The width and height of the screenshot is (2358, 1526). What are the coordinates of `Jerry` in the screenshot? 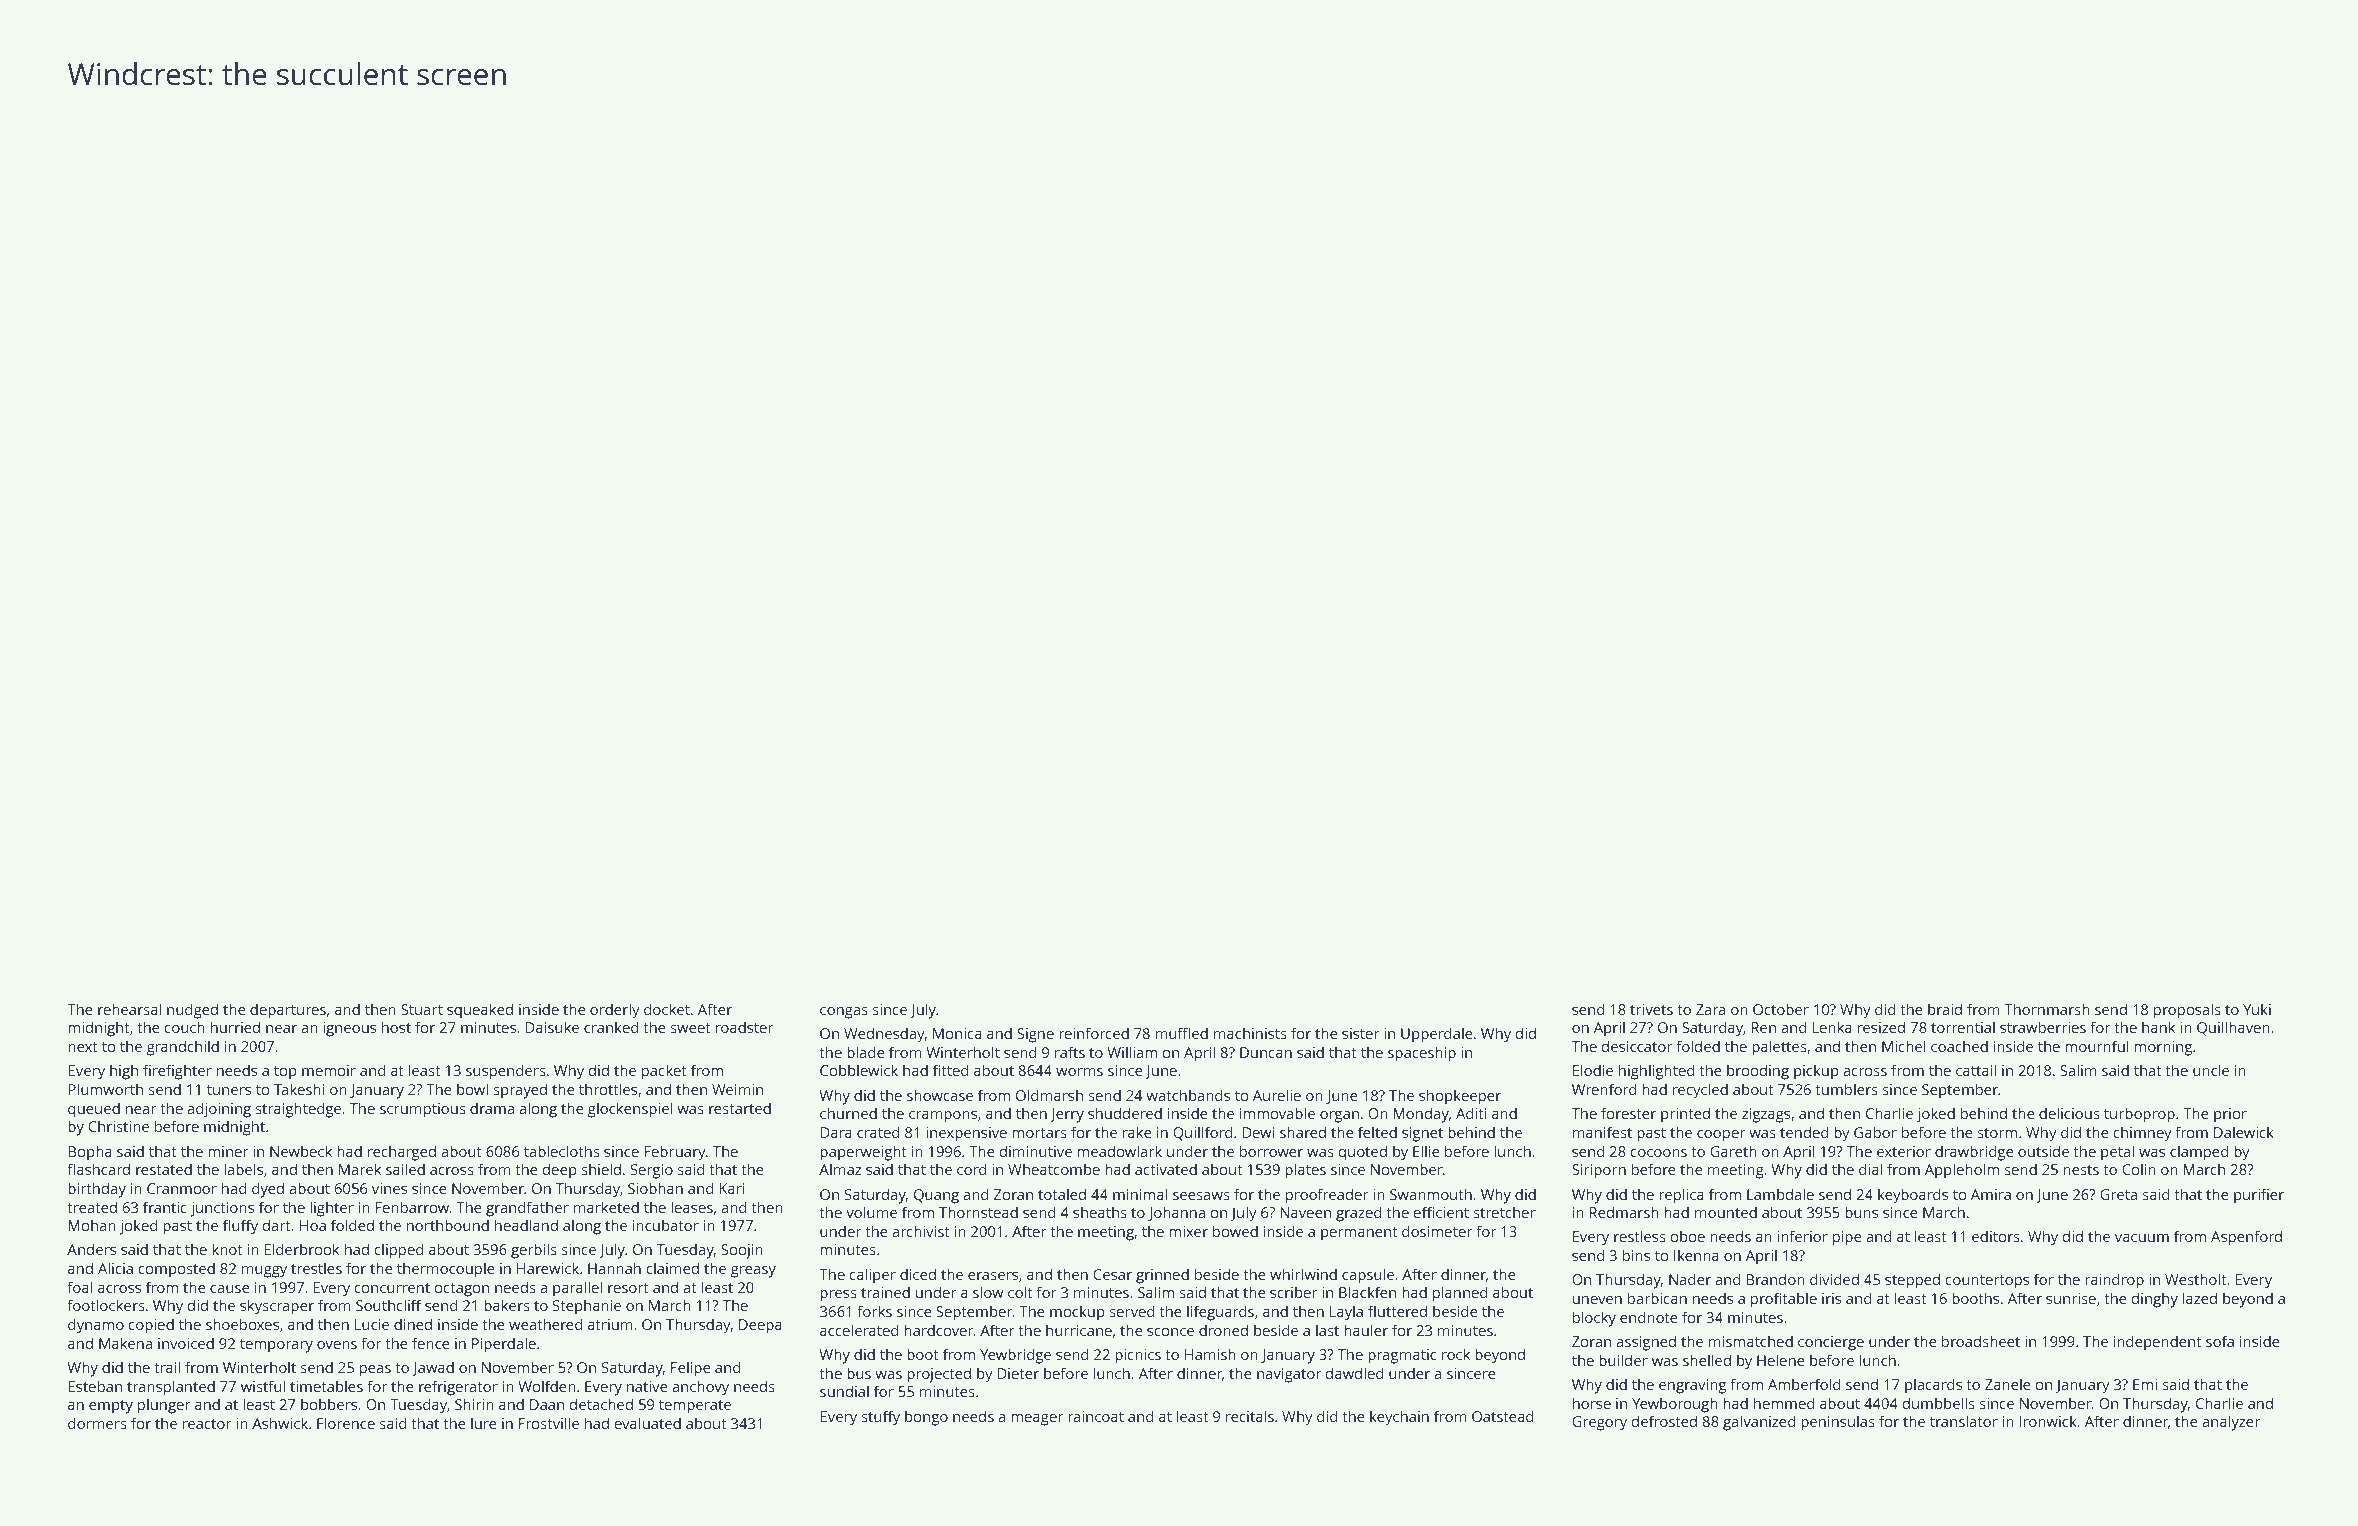 It's located at (1067, 1115).
